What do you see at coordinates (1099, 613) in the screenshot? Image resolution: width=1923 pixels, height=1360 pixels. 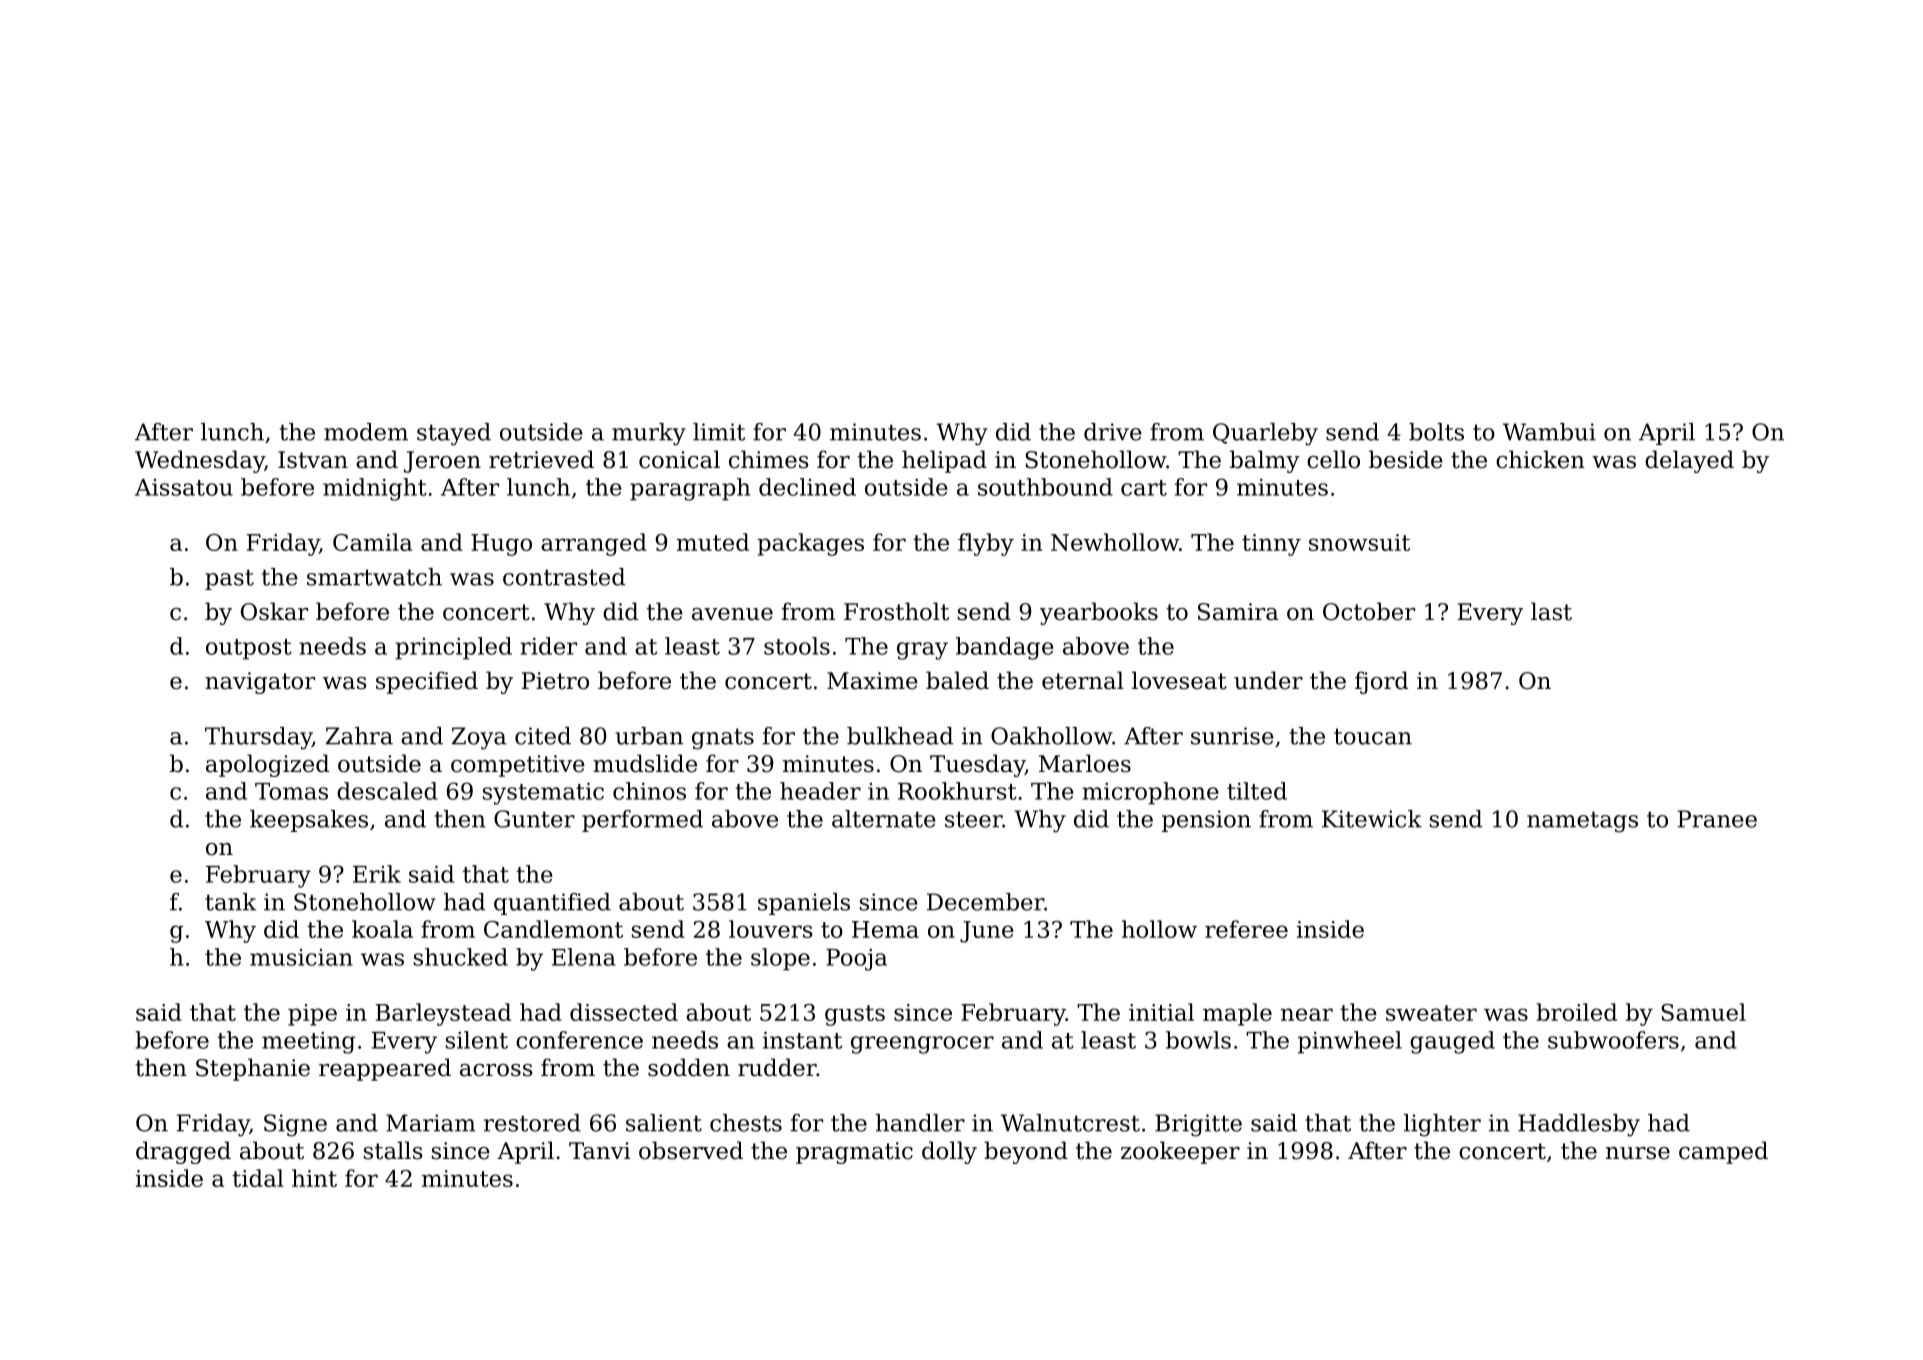 I see `yearbooks` at bounding box center [1099, 613].
